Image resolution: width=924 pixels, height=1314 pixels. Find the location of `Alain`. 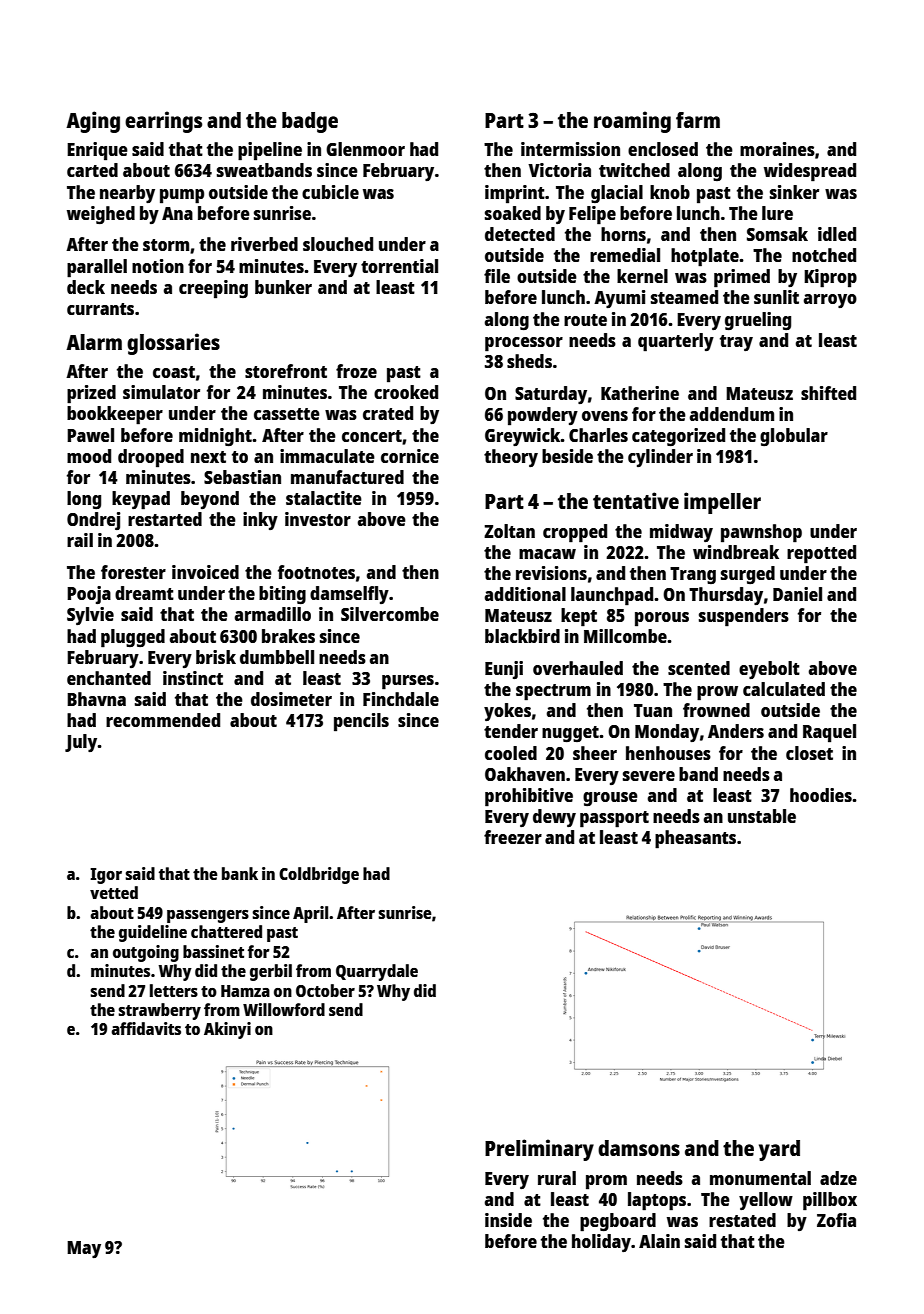

Alain is located at coordinates (659, 1241).
